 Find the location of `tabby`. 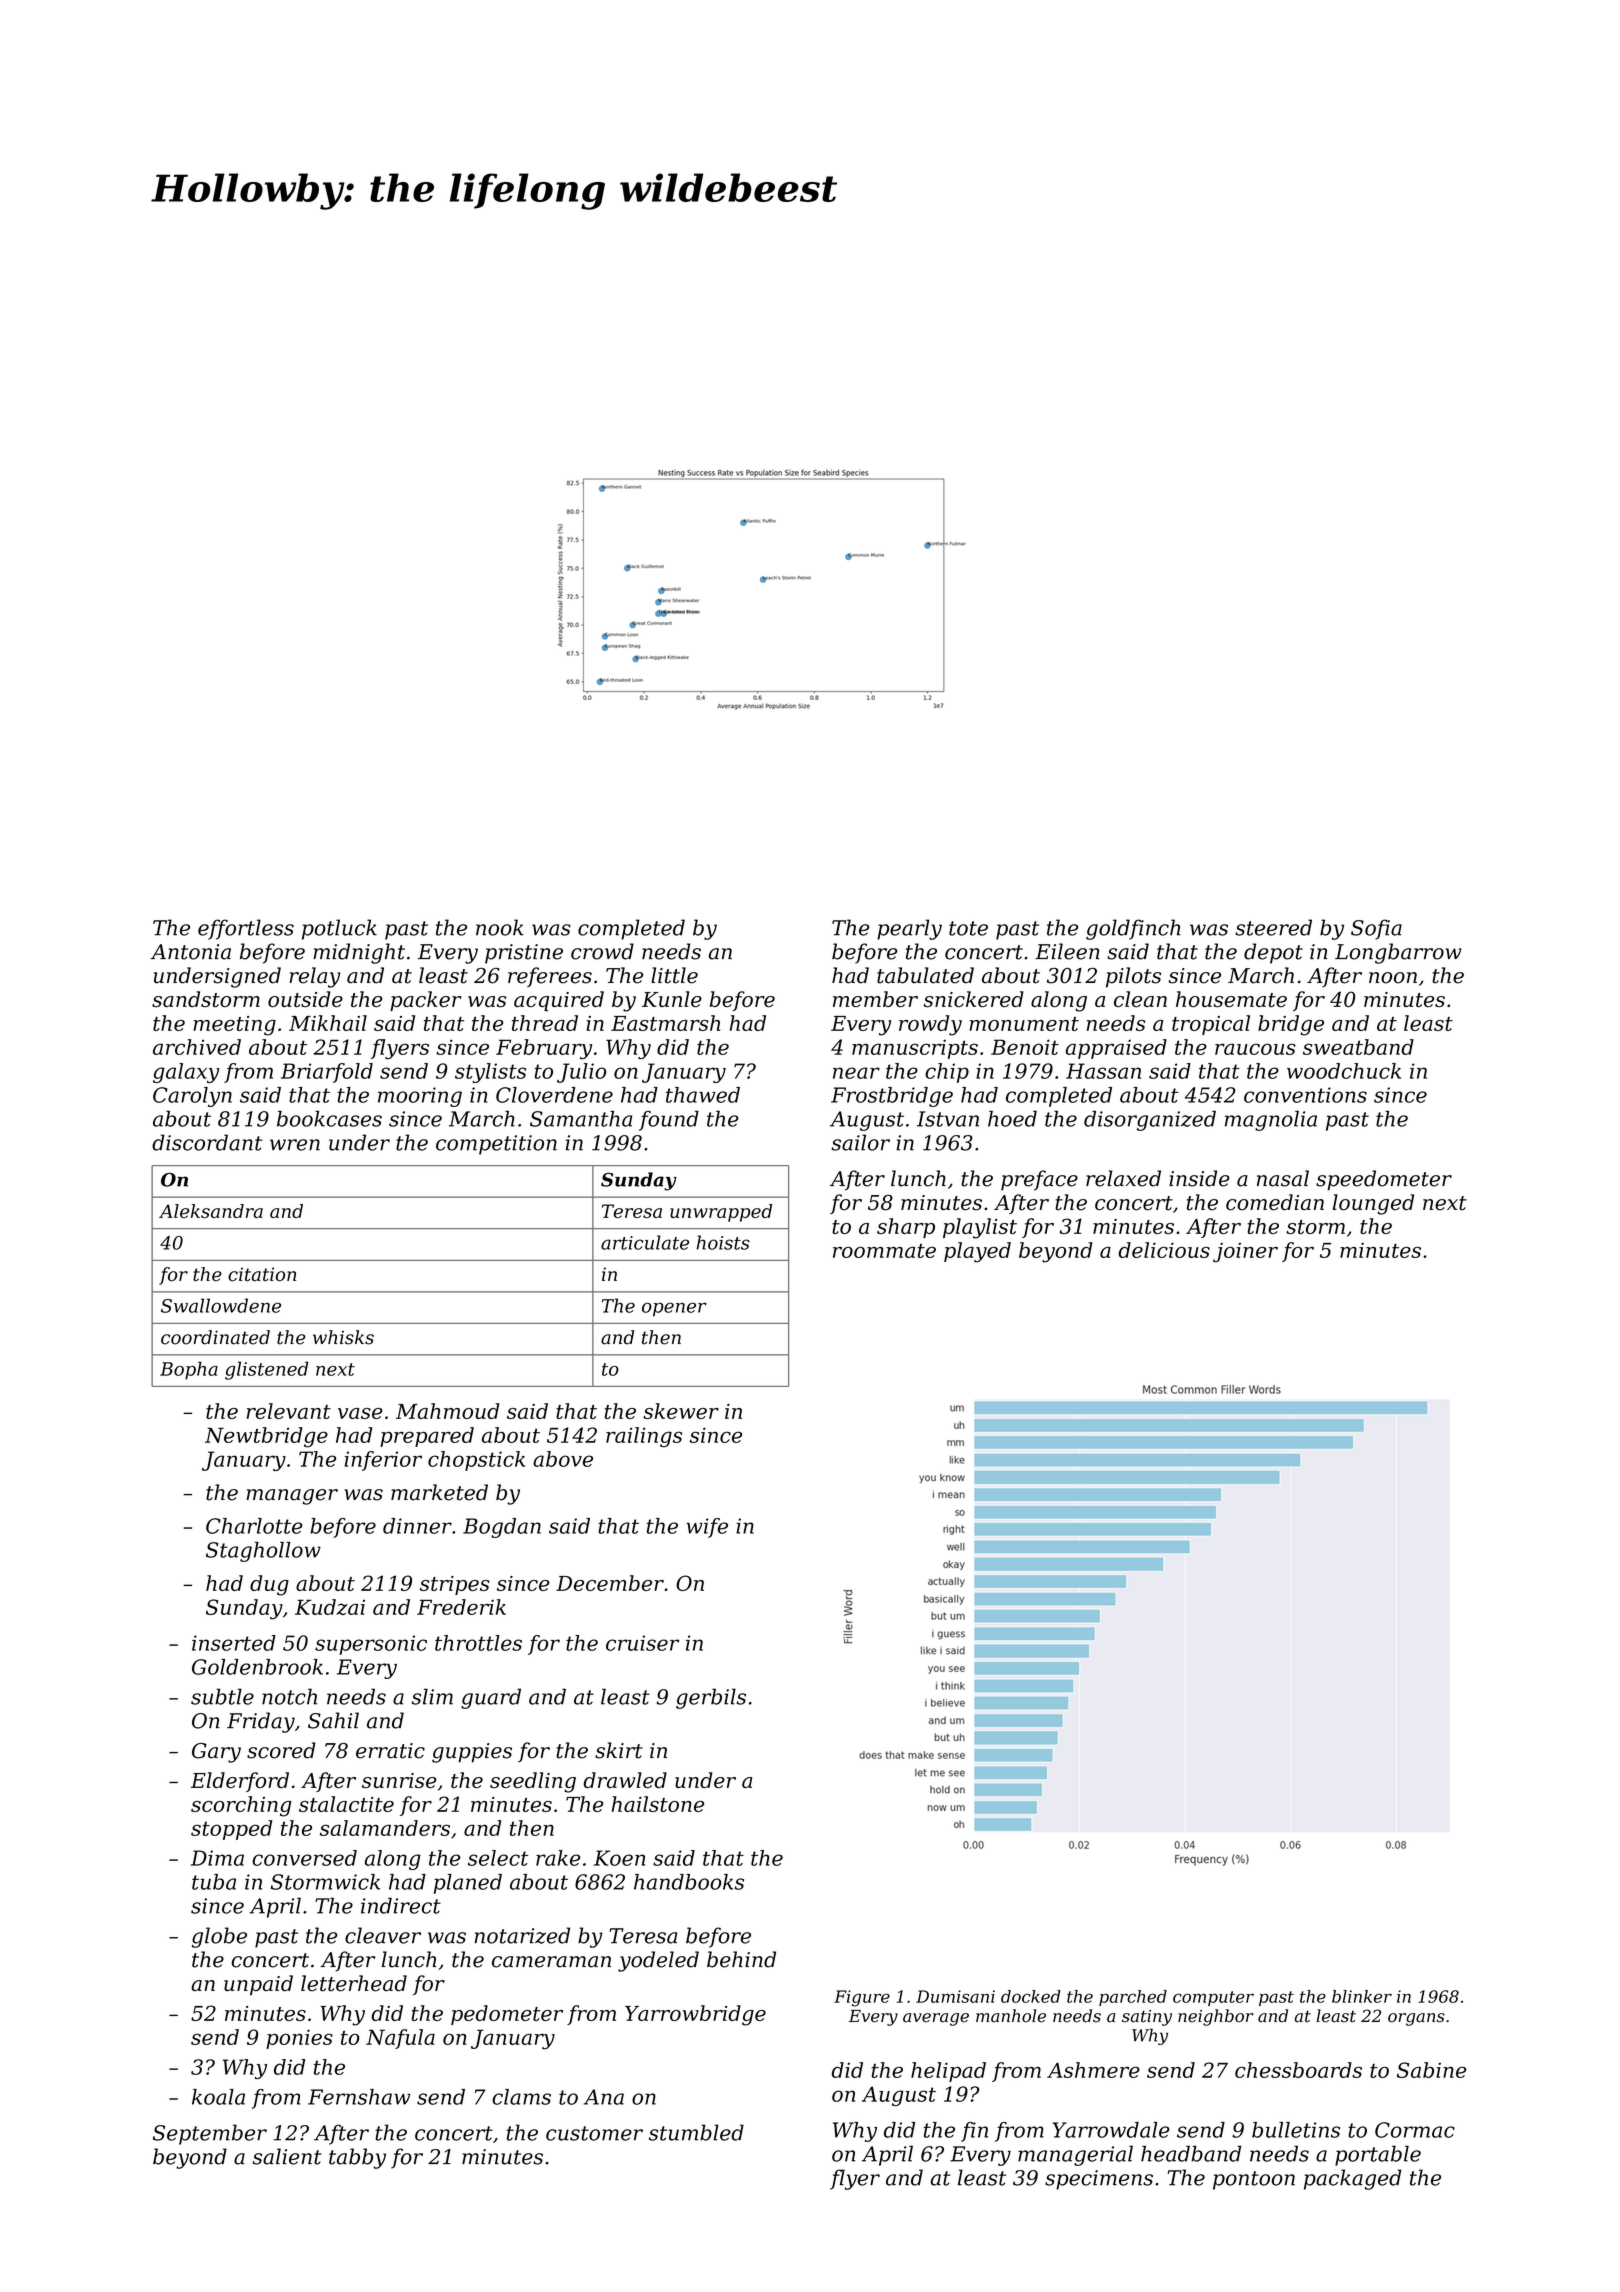

tabby is located at coordinates (357, 2158).
